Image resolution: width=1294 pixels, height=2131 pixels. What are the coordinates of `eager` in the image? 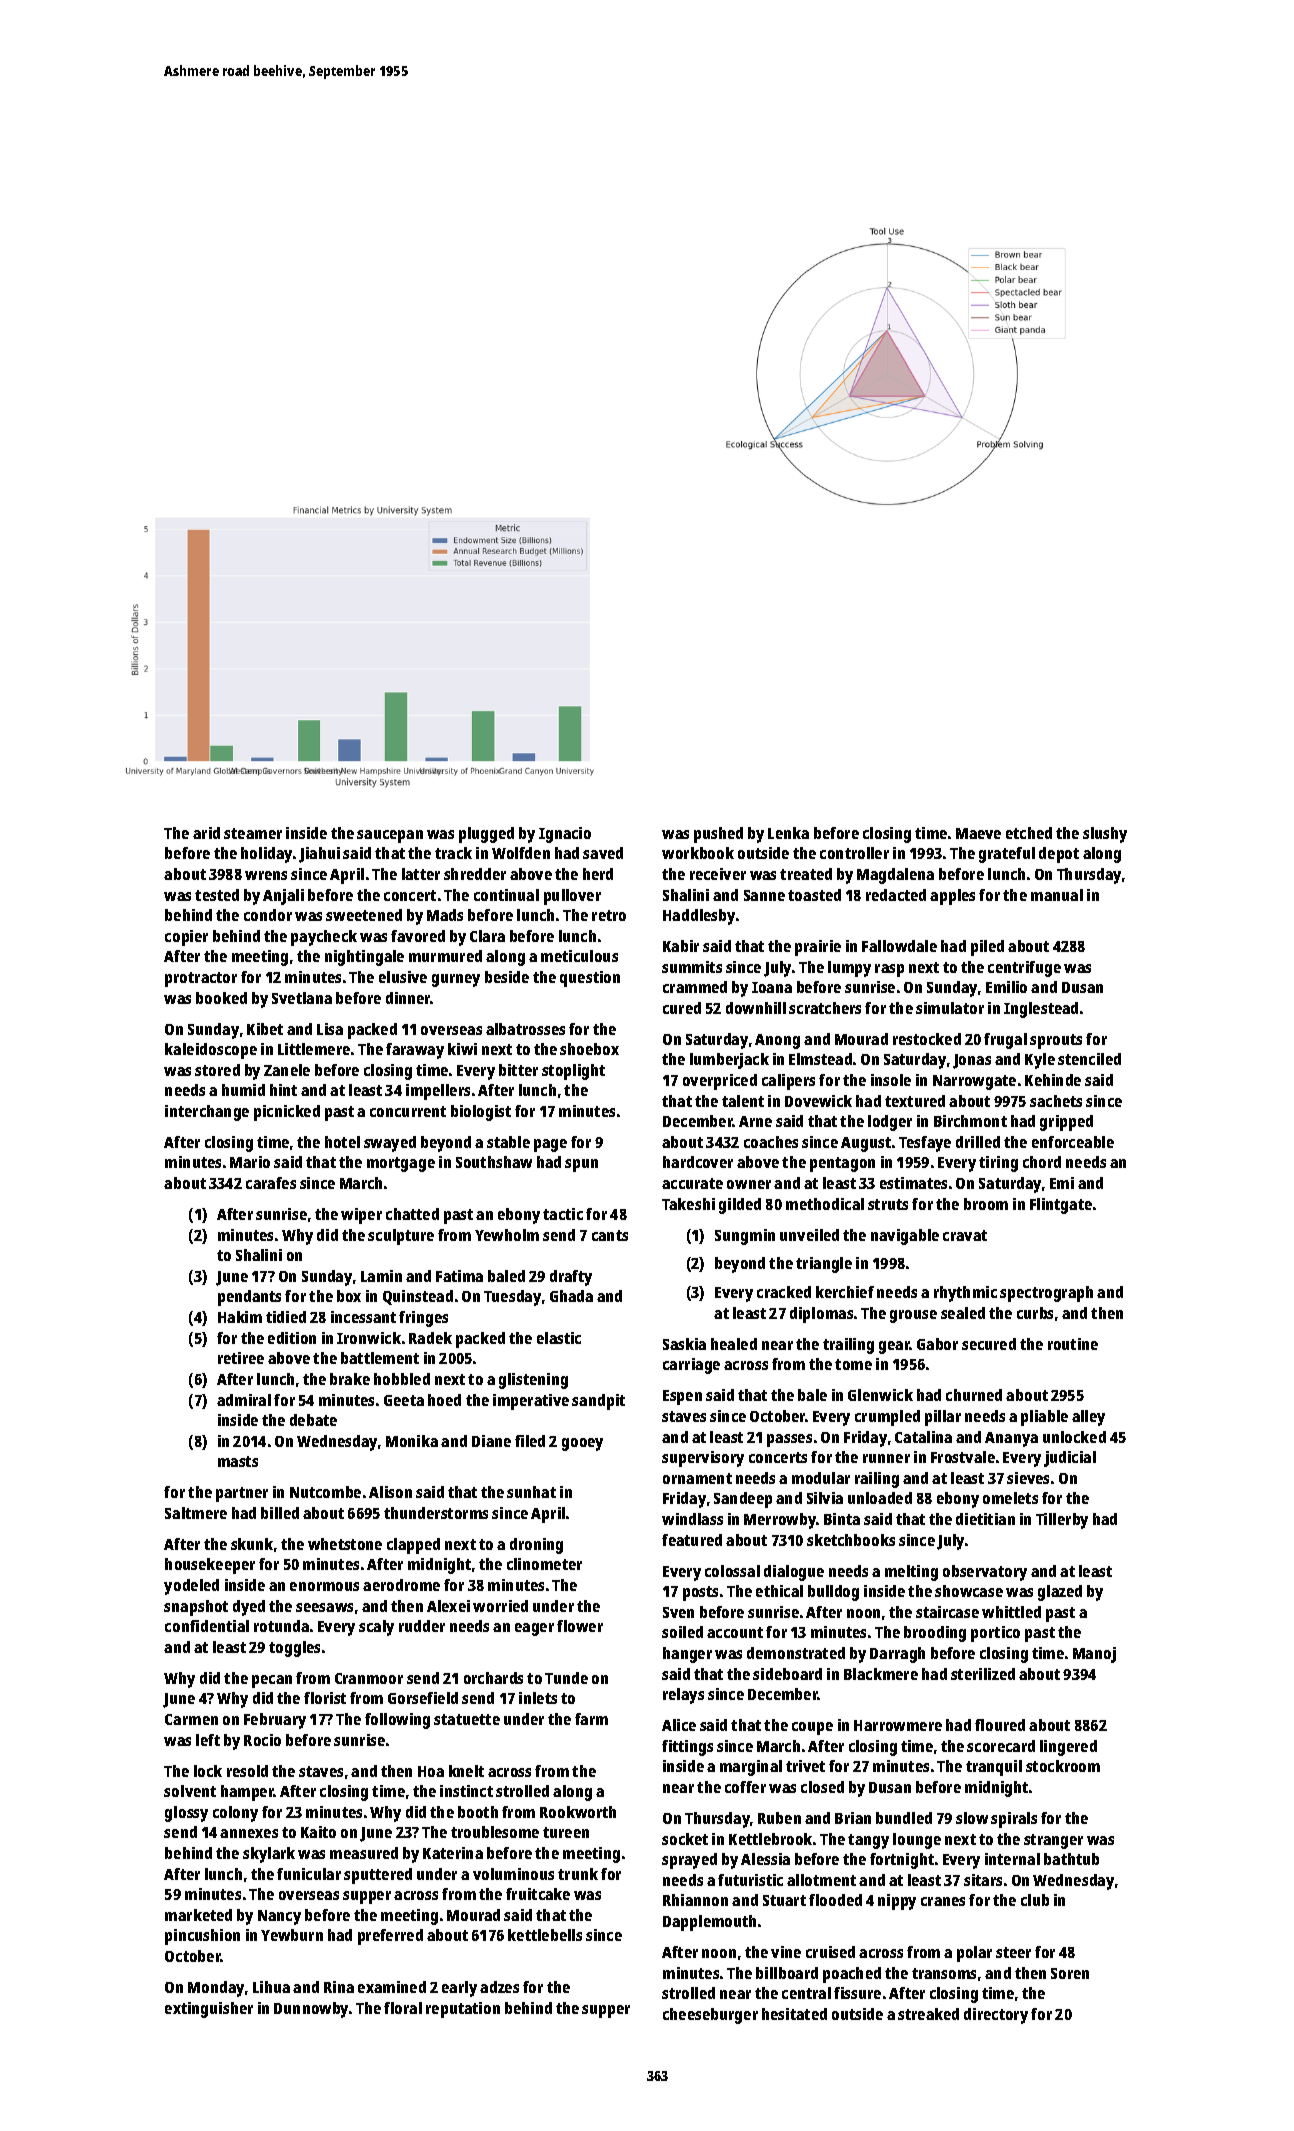 It's located at (534, 1629).
